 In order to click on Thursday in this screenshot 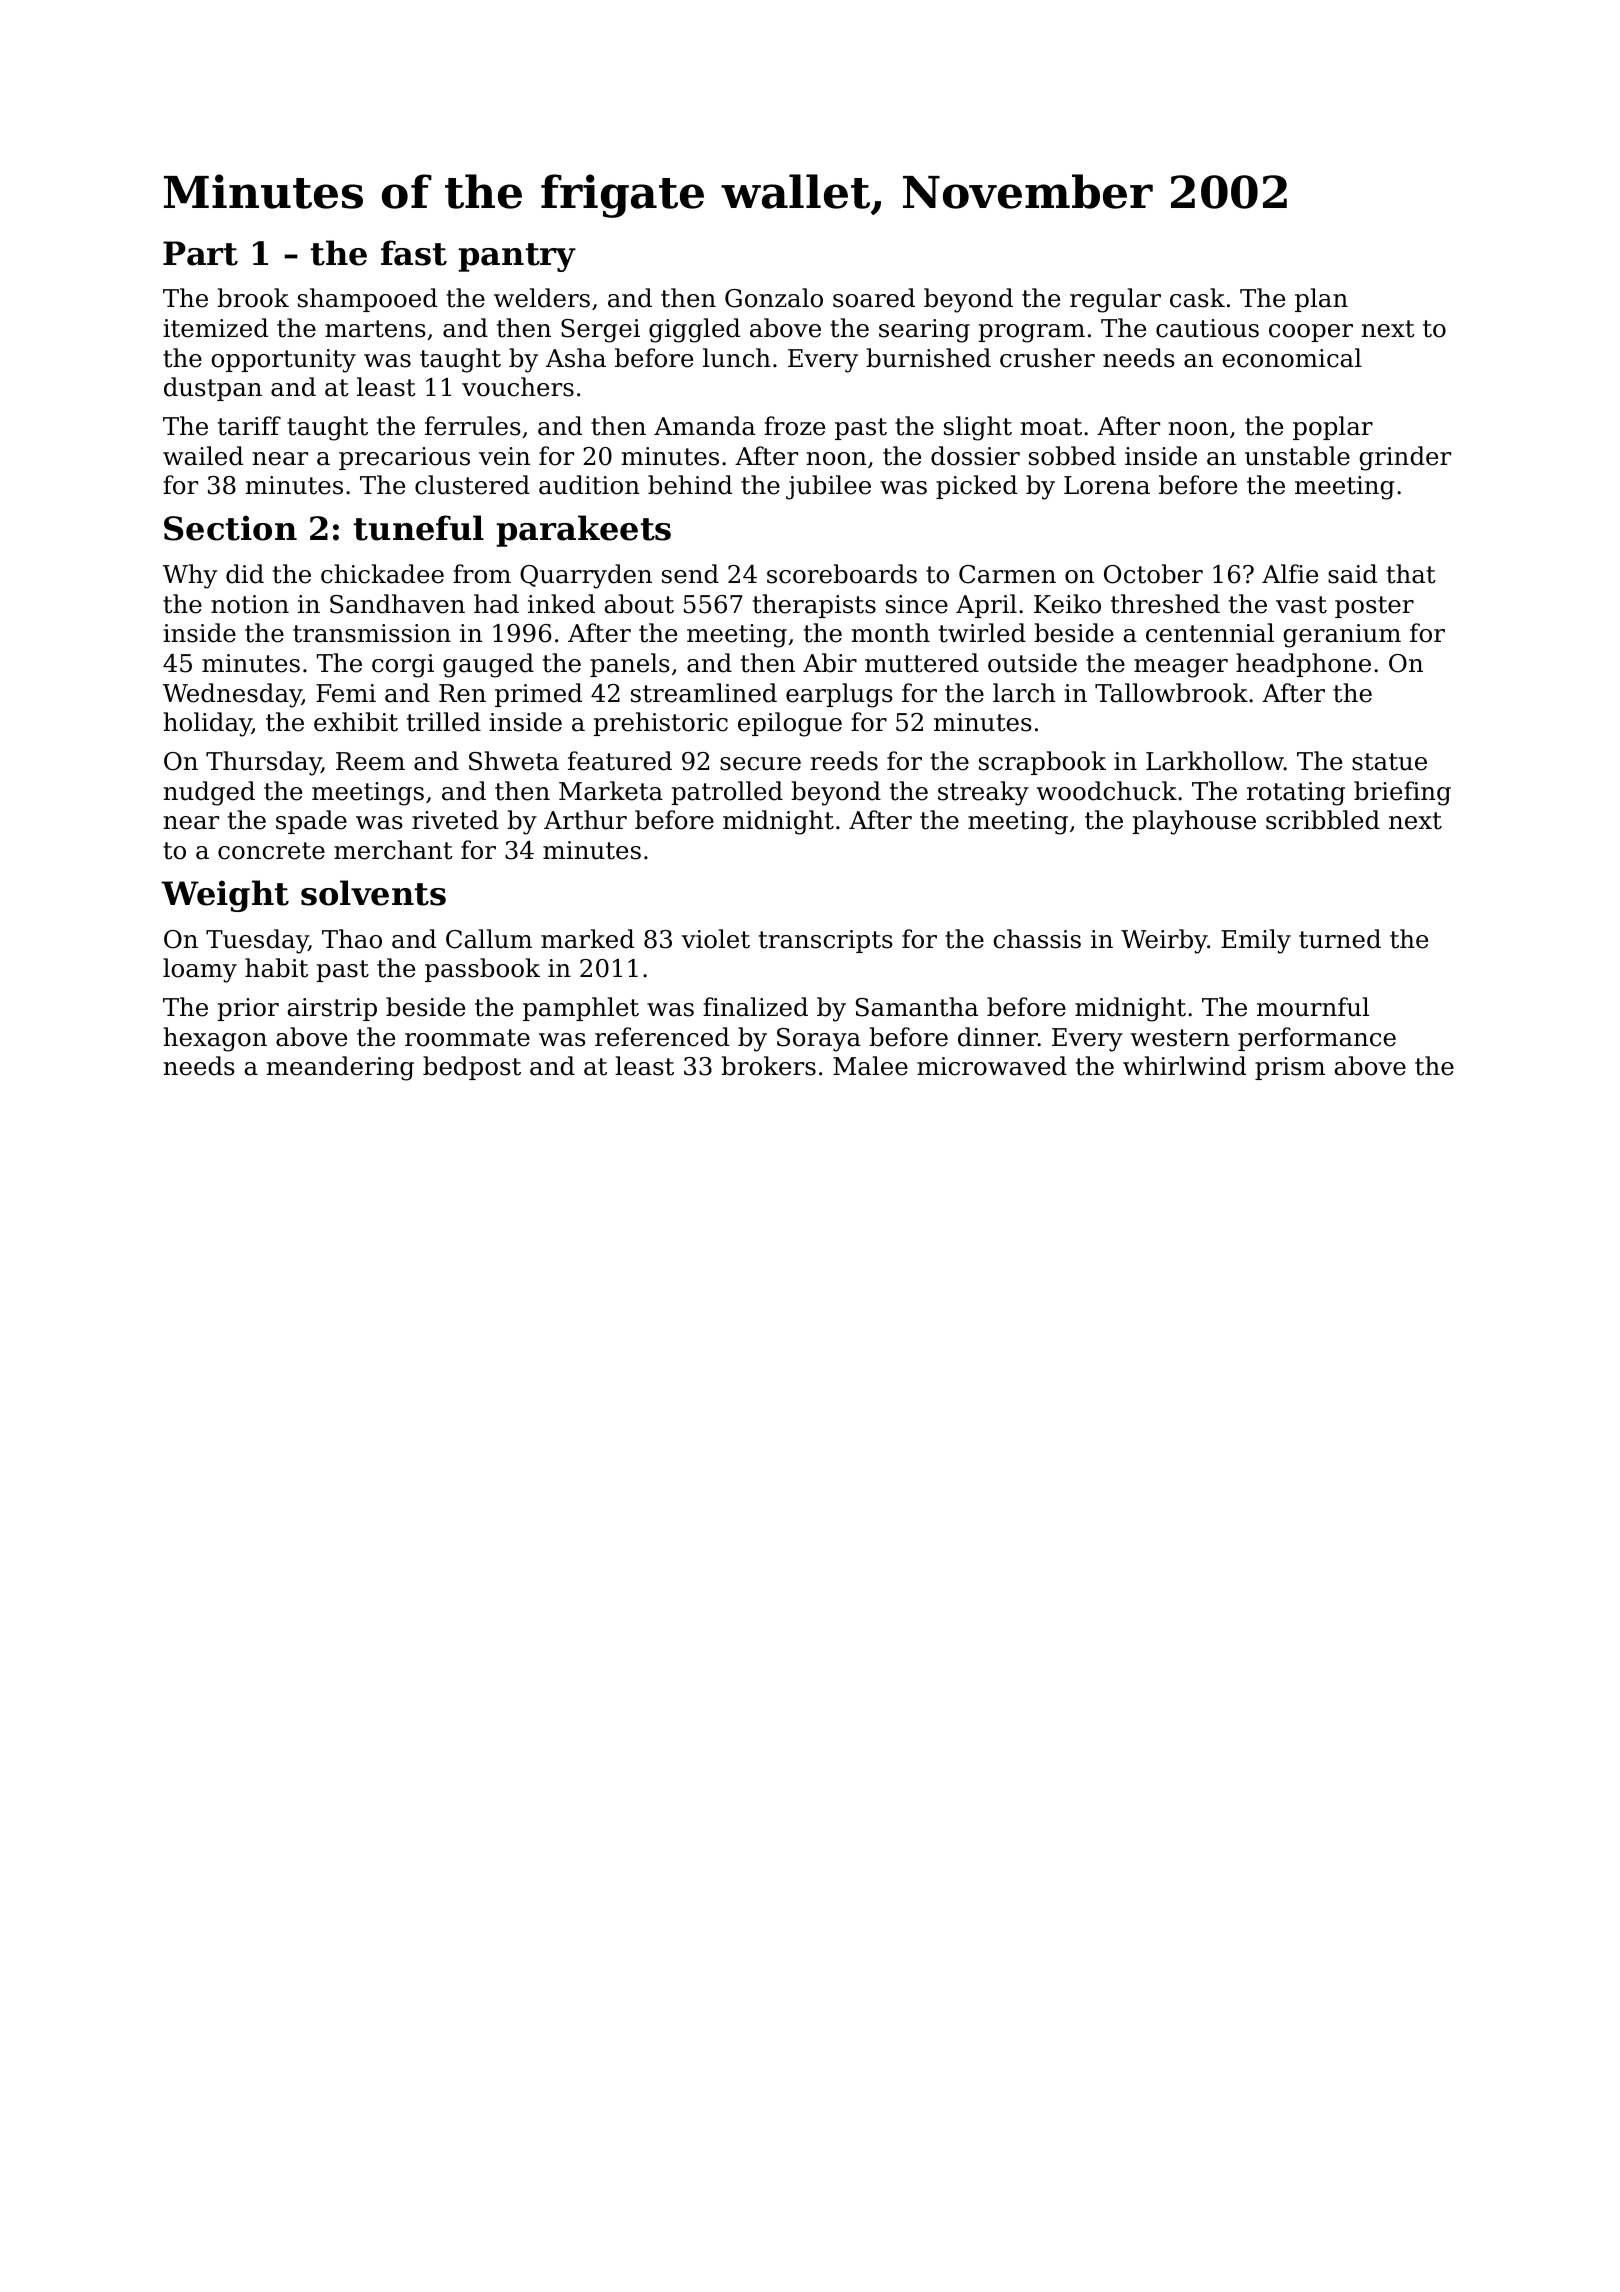, I will do `click(263, 763)`.
